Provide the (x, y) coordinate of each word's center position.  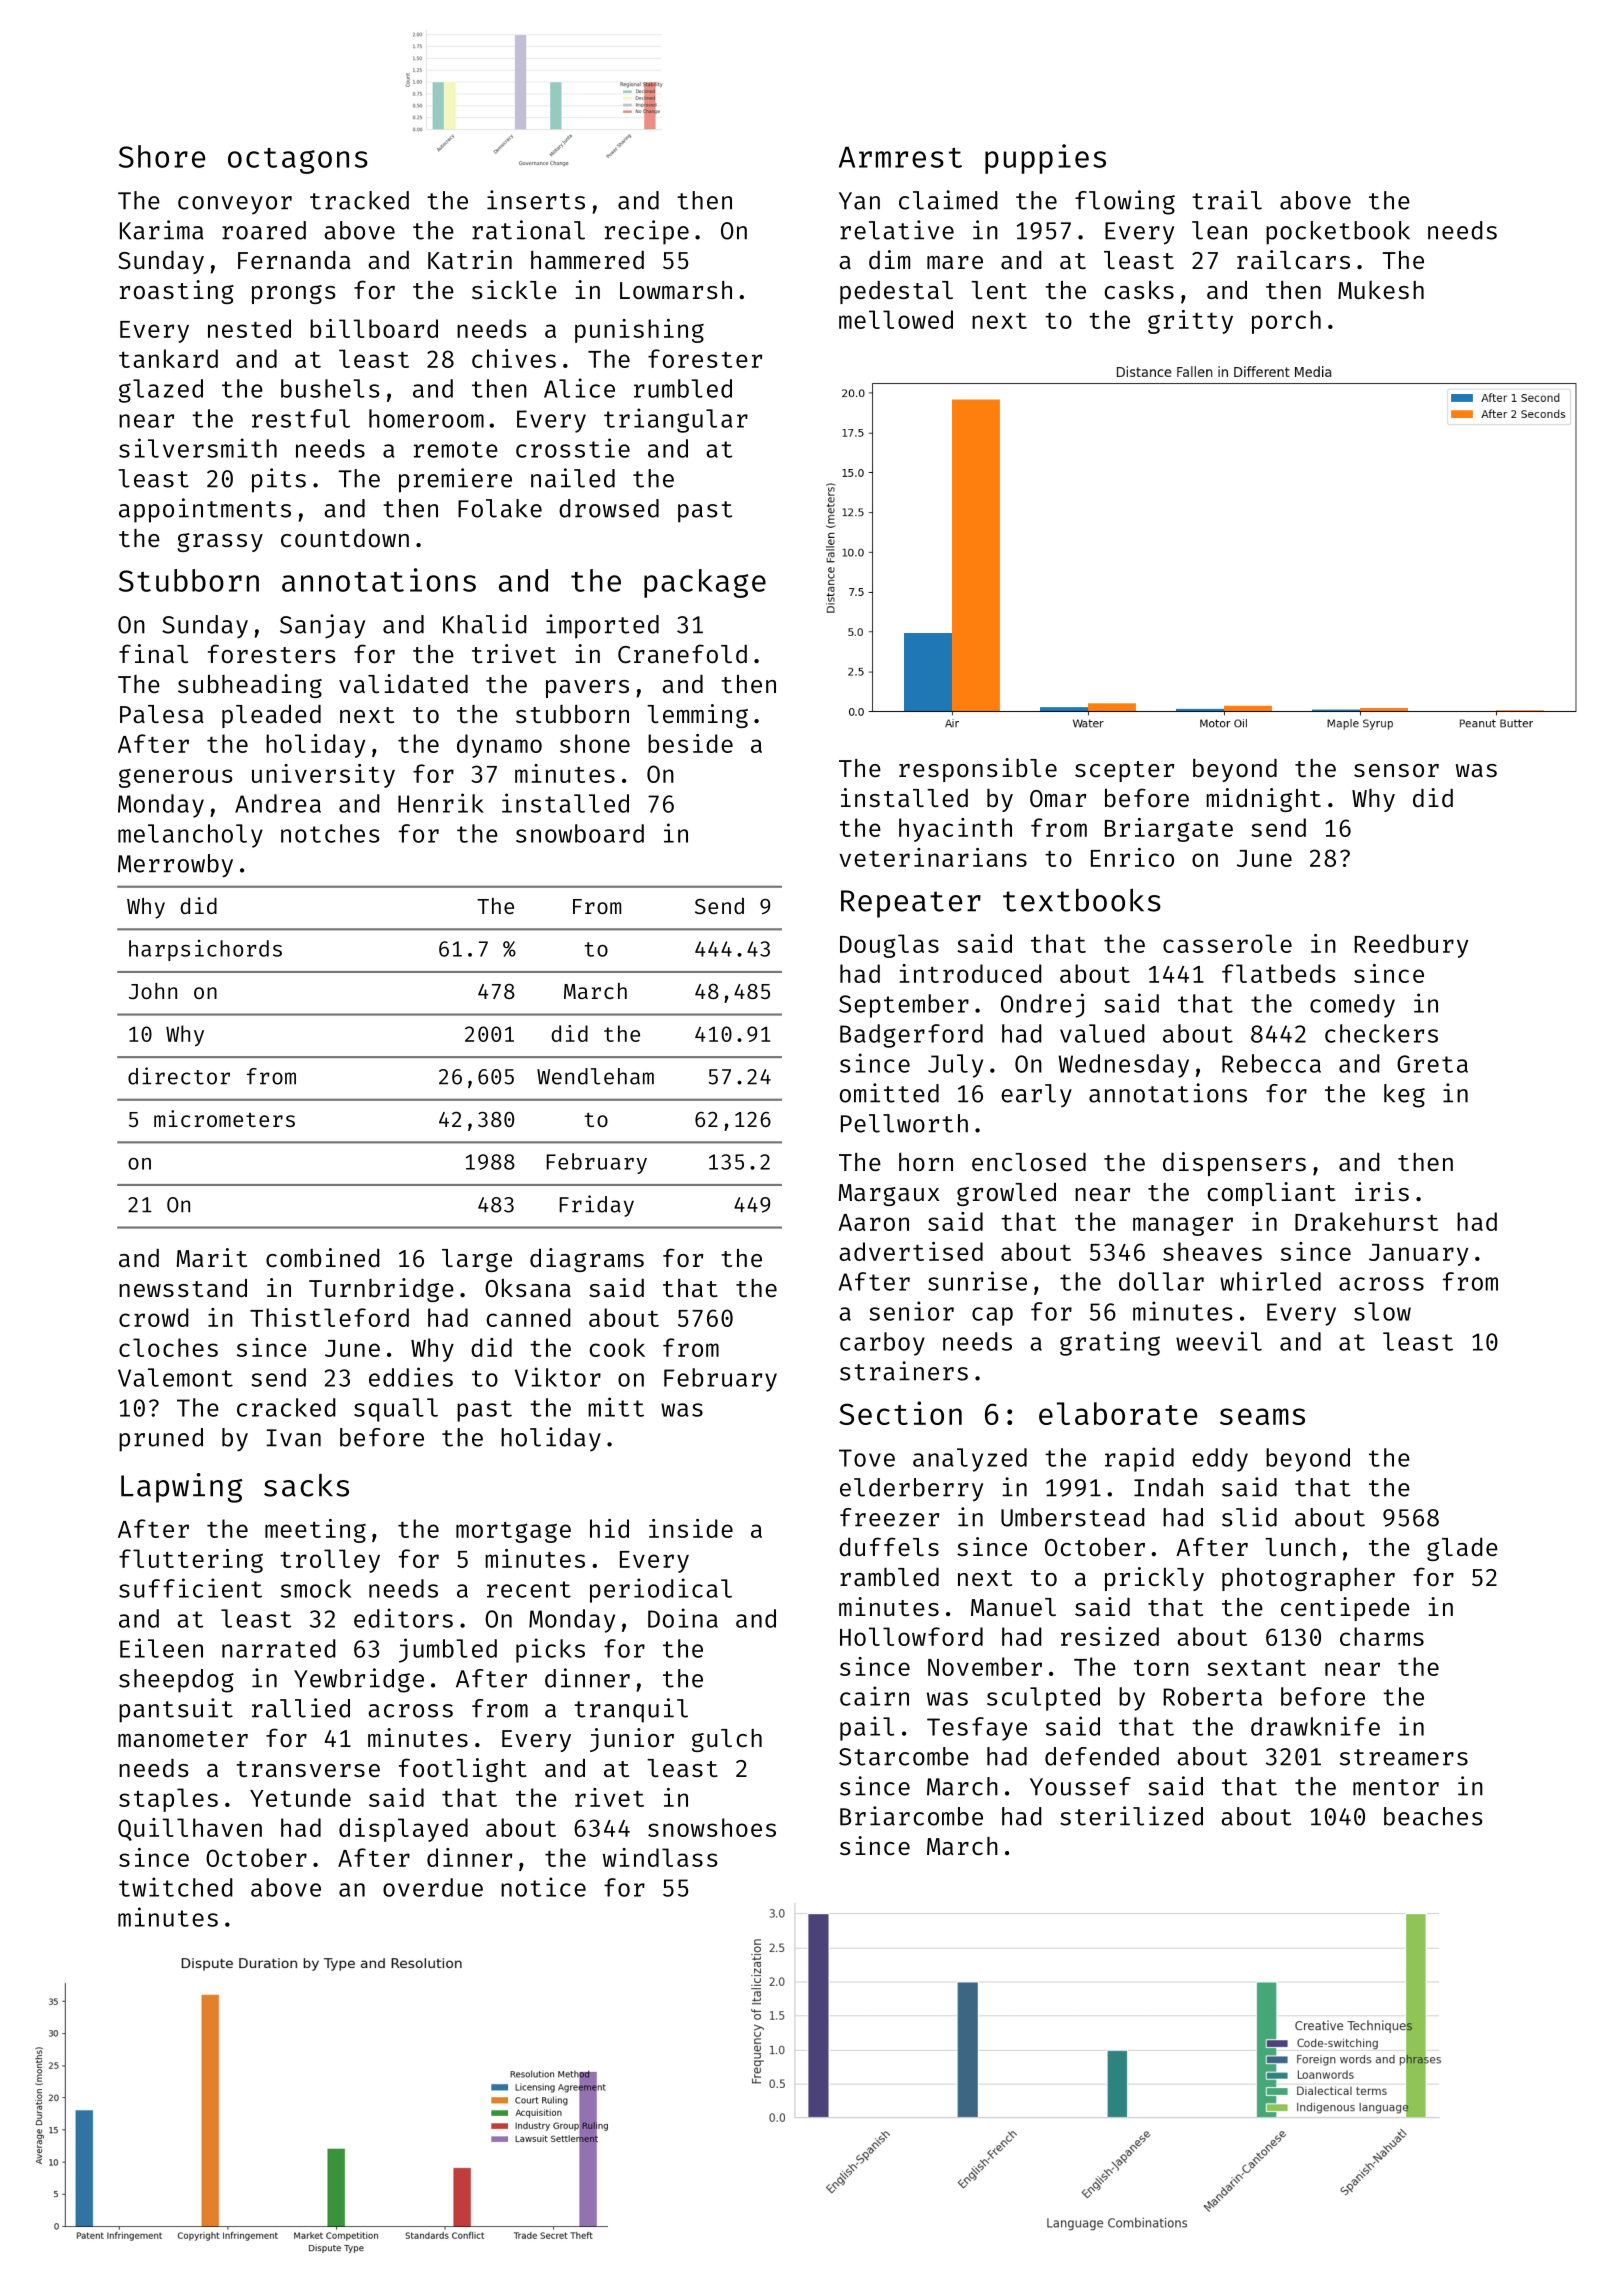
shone (595, 743)
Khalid (485, 624)
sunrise (977, 1281)
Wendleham (595, 1076)
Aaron (873, 1222)
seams (1262, 1416)
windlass (660, 1857)
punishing (639, 331)
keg (1404, 1096)
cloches (168, 1347)
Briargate (1169, 830)
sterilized (1131, 1816)
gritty (1190, 322)
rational (528, 230)
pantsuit (176, 1710)
